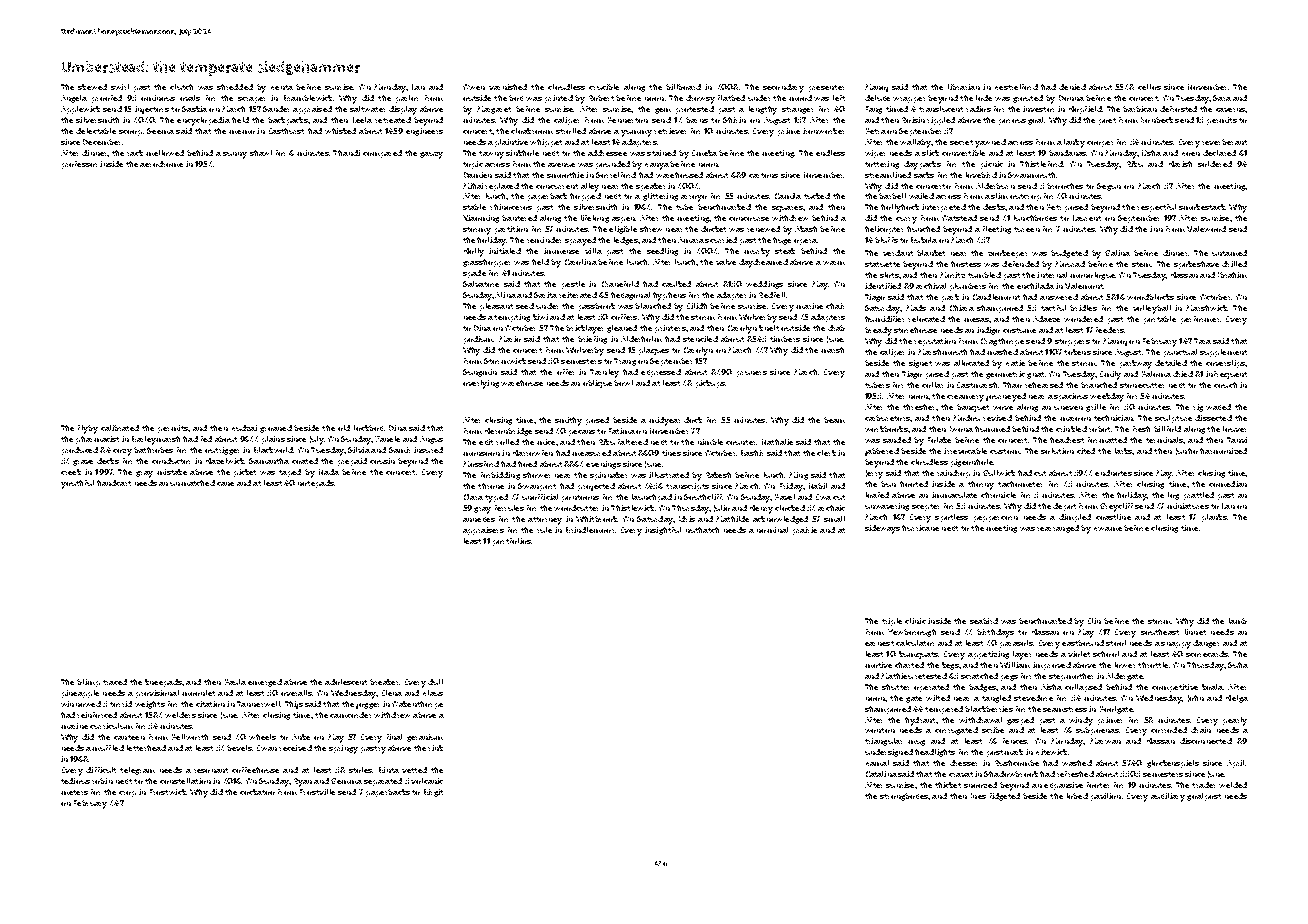  I want to click on overlying, so click(481, 384).
